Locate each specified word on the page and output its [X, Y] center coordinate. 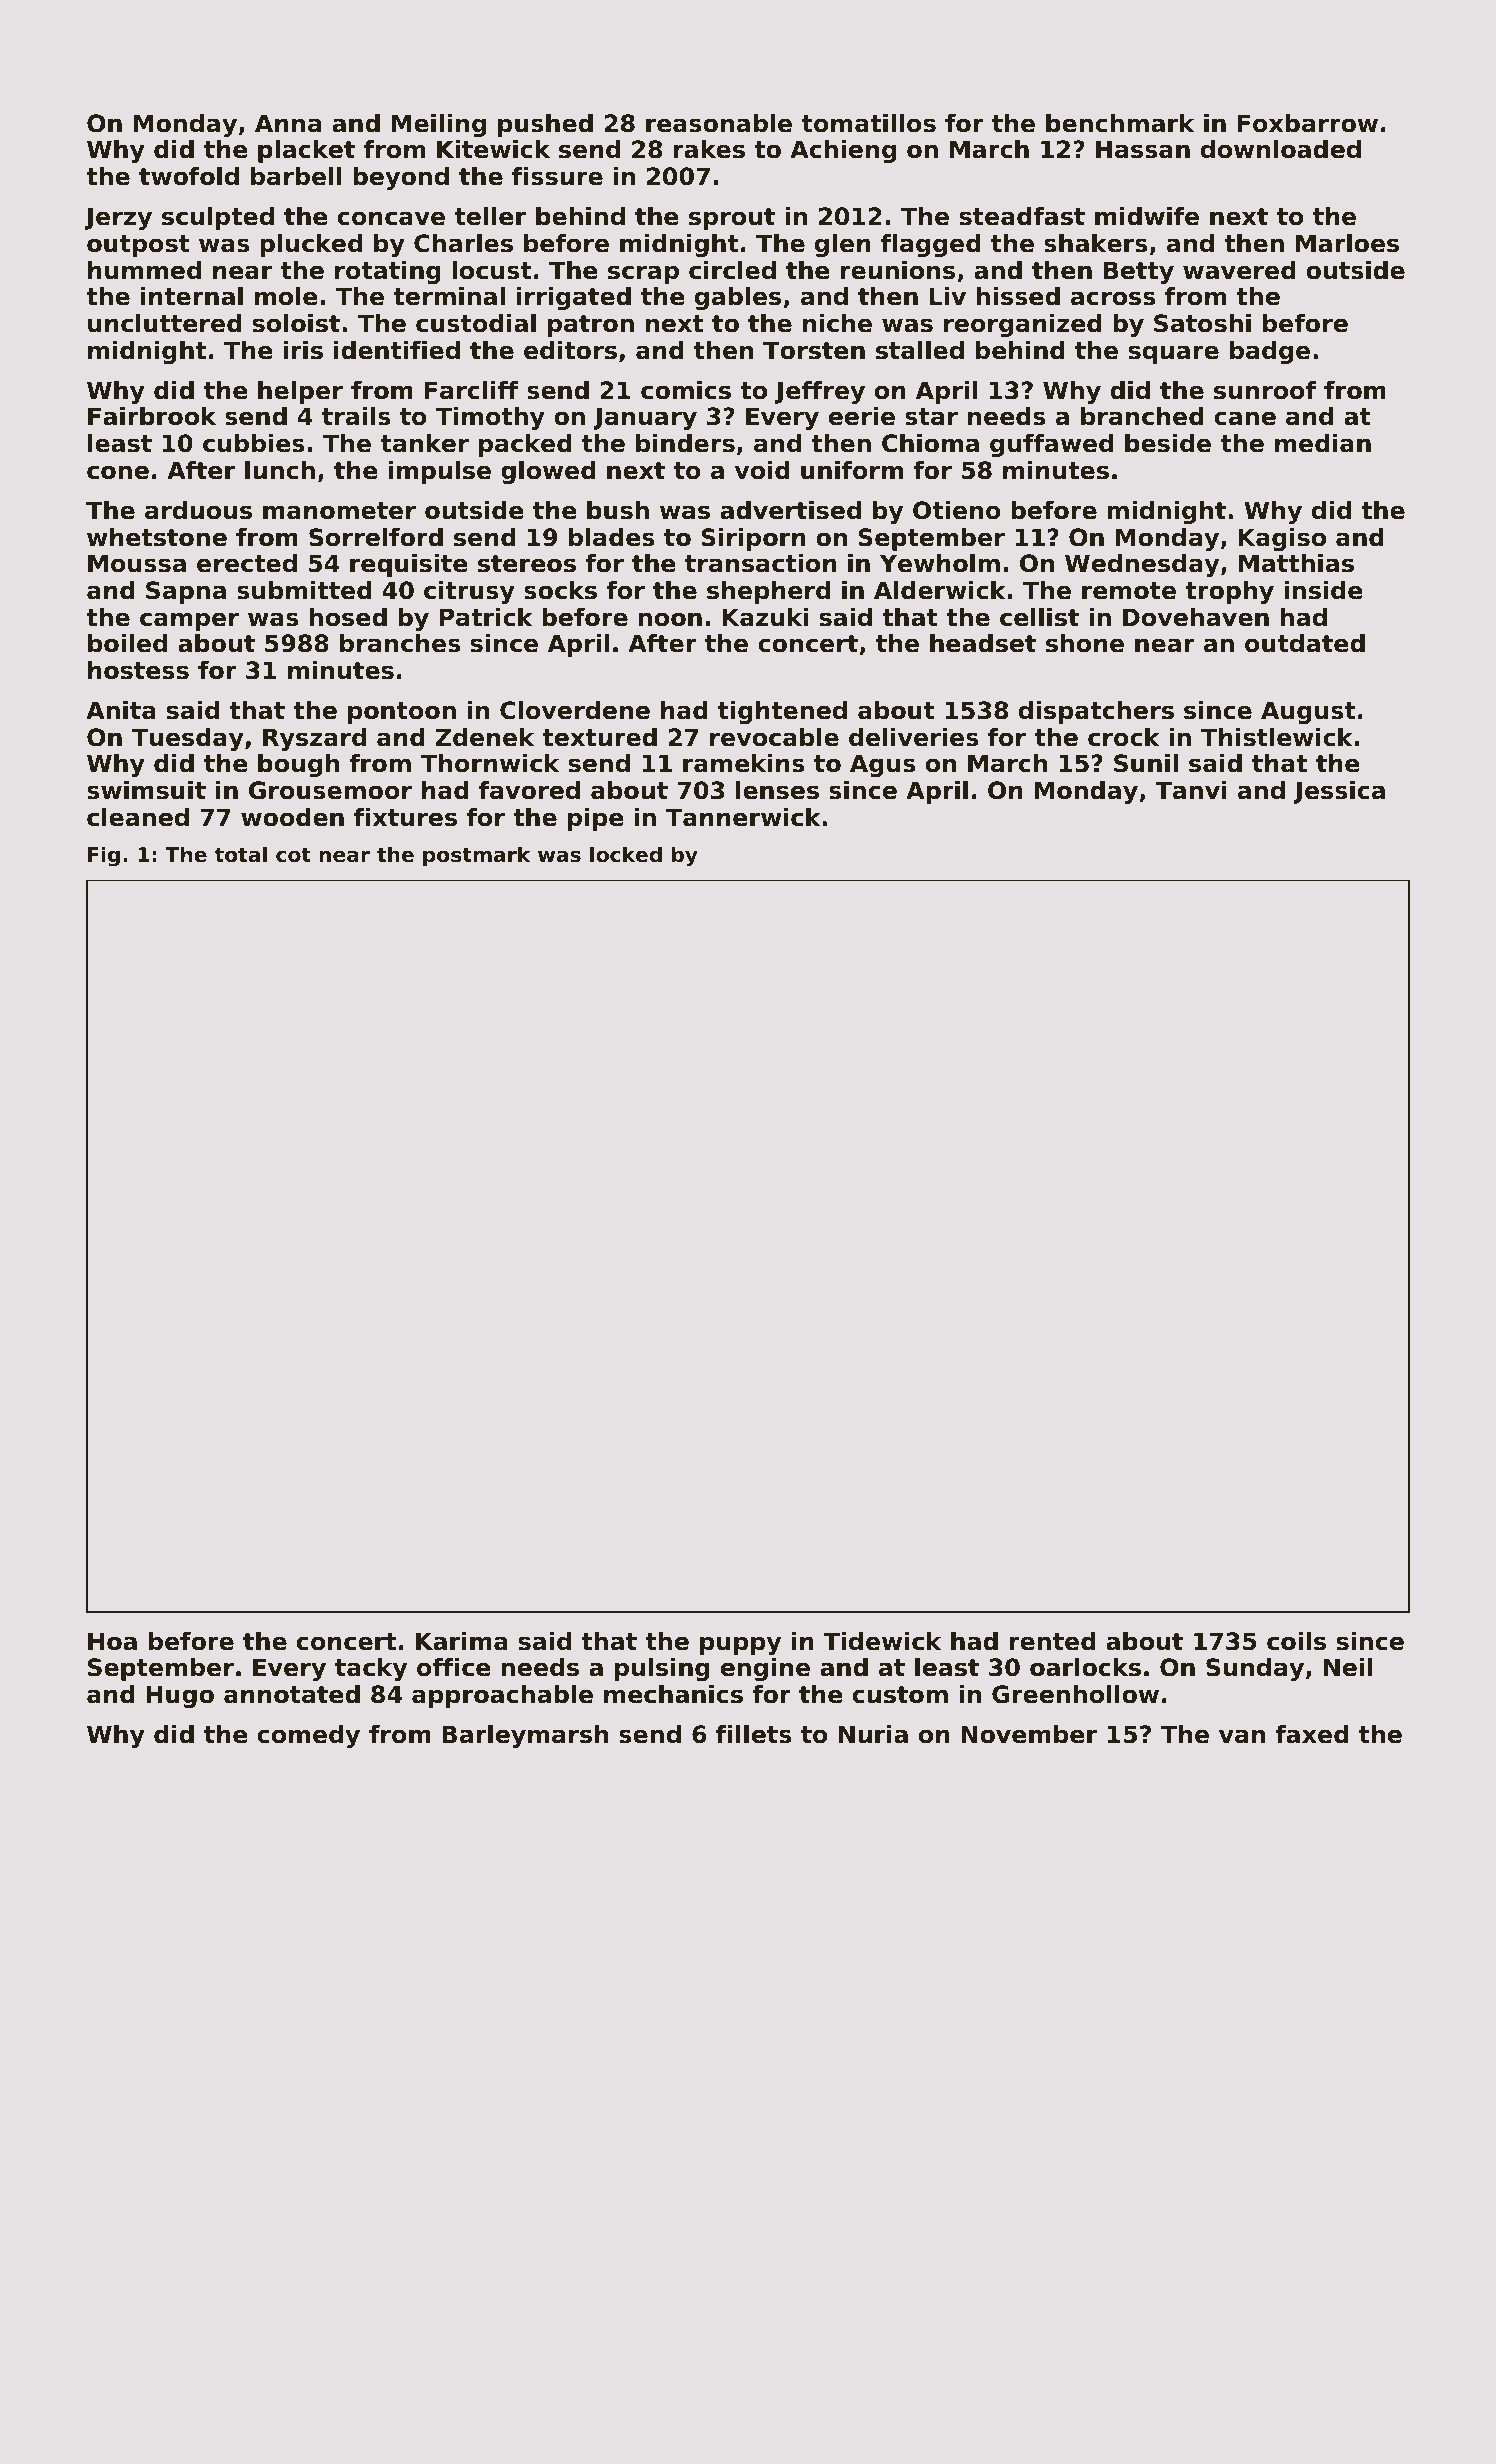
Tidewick [882, 1641]
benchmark [1120, 123]
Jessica [1339, 792]
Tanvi [1191, 790]
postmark [476, 856]
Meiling [439, 125]
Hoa [112, 1641]
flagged [931, 245]
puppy [740, 1645]
